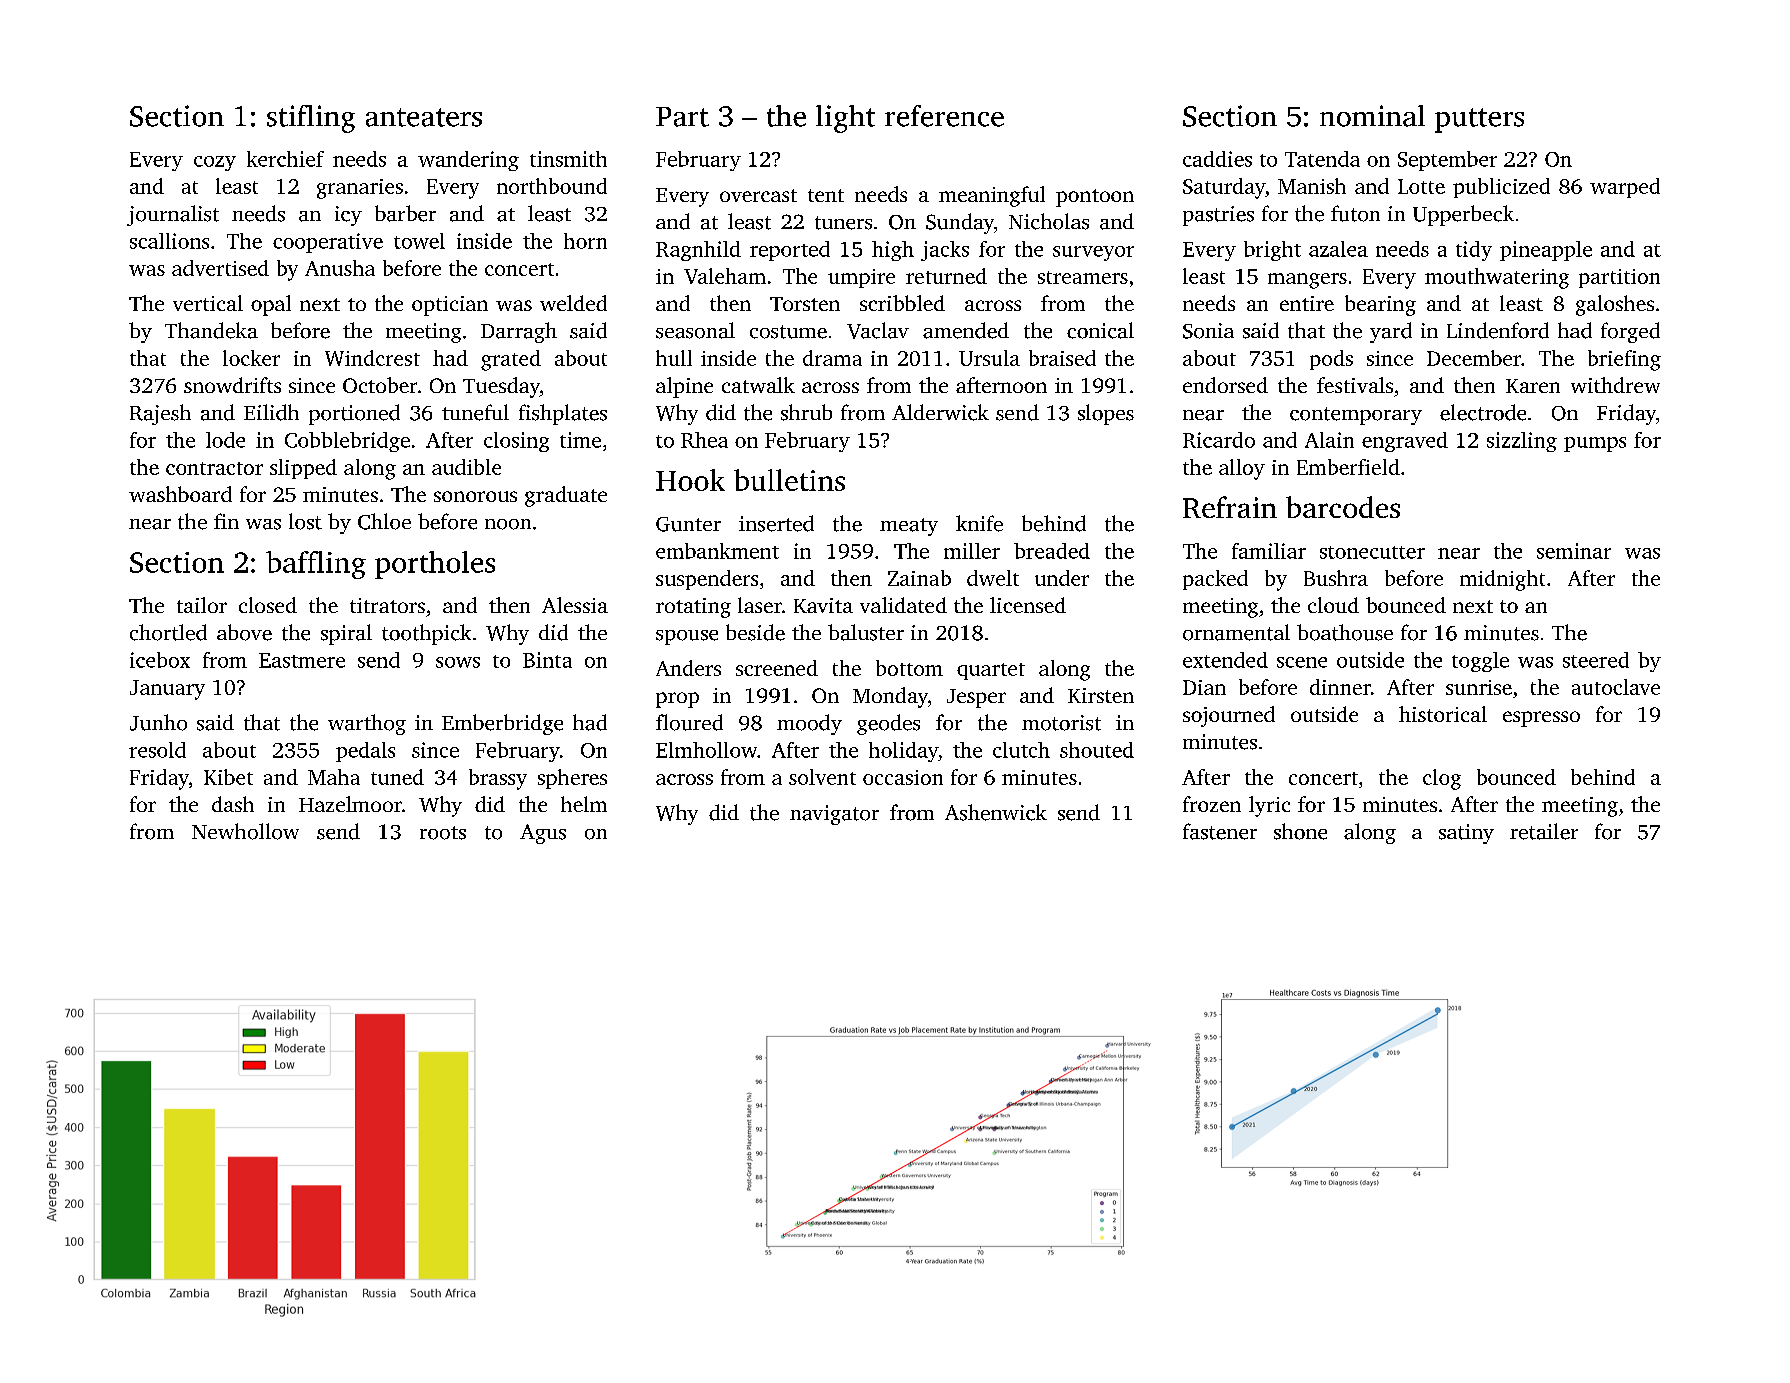  Describe the element at coordinates (1106, 414) in the image. I see `slopes` at that location.
